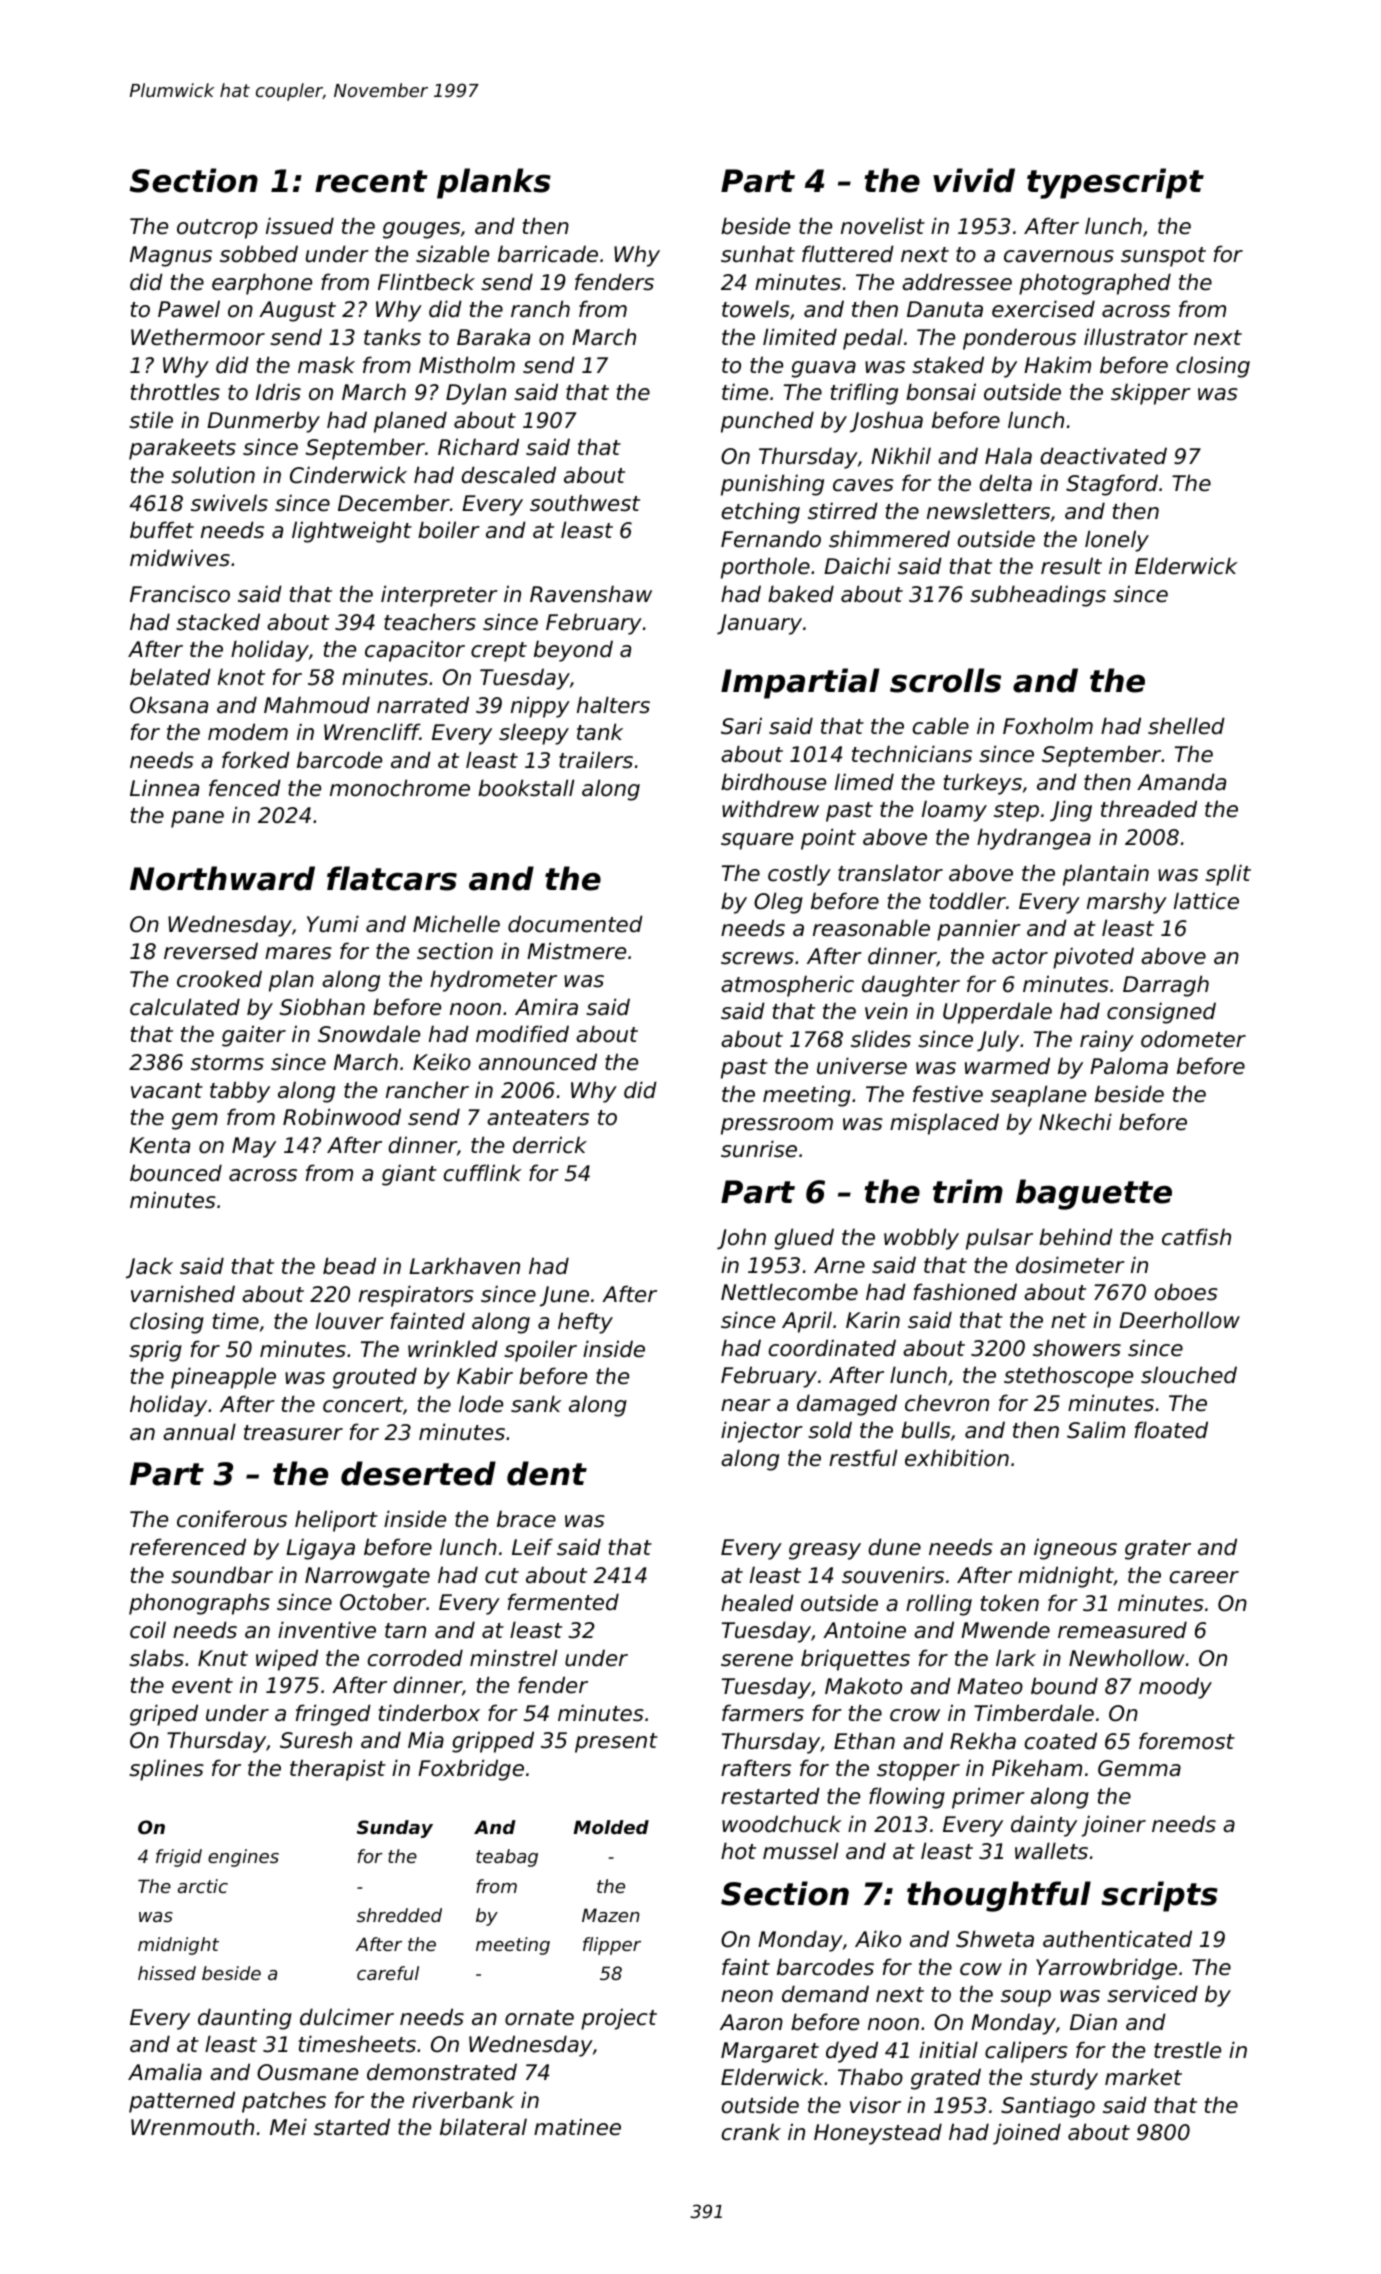  Describe the element at coordinates (611, 1827) in the document. I see `Molded` at that location.
